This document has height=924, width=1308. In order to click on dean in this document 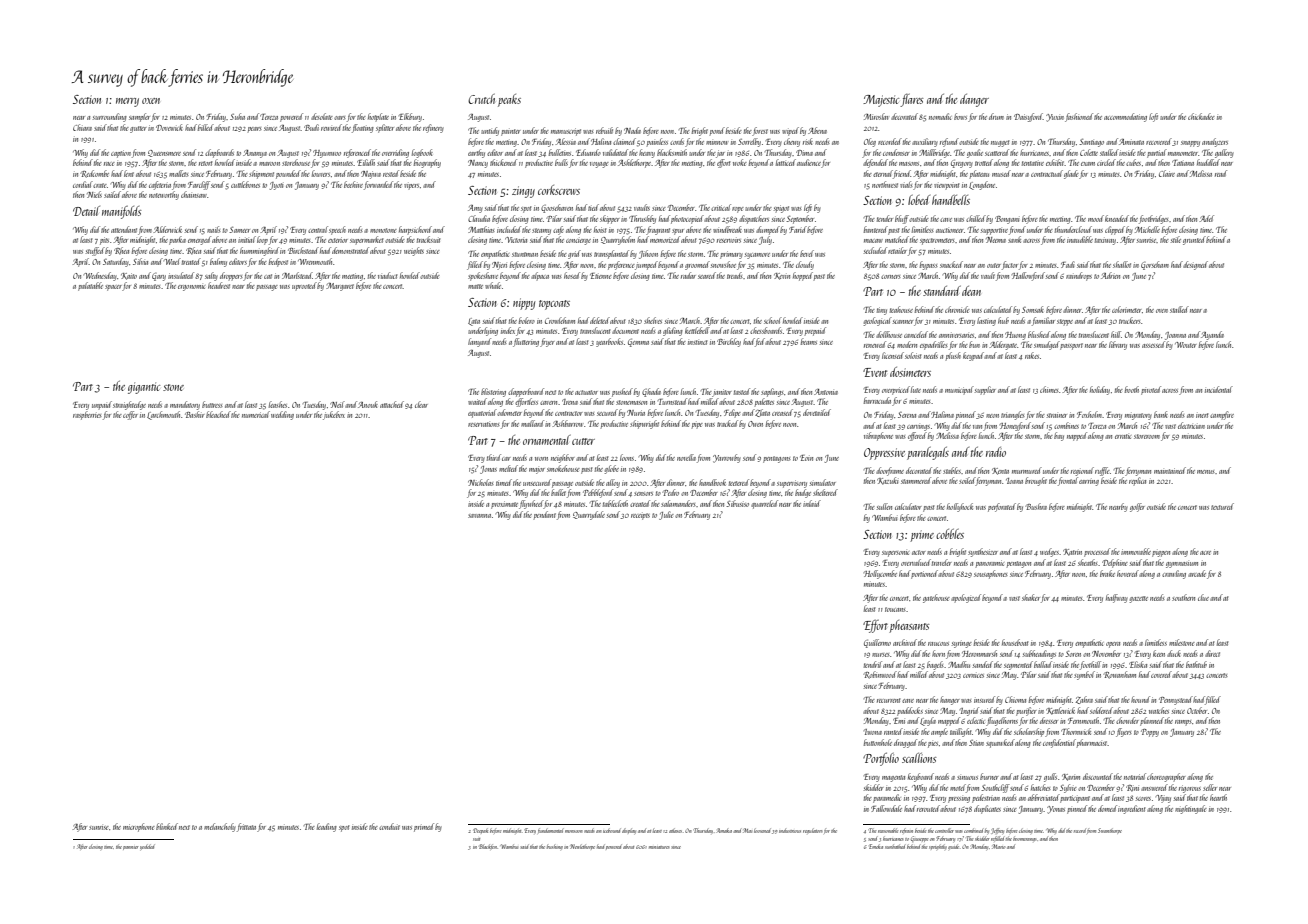, I will do `click(971, 291)`.
